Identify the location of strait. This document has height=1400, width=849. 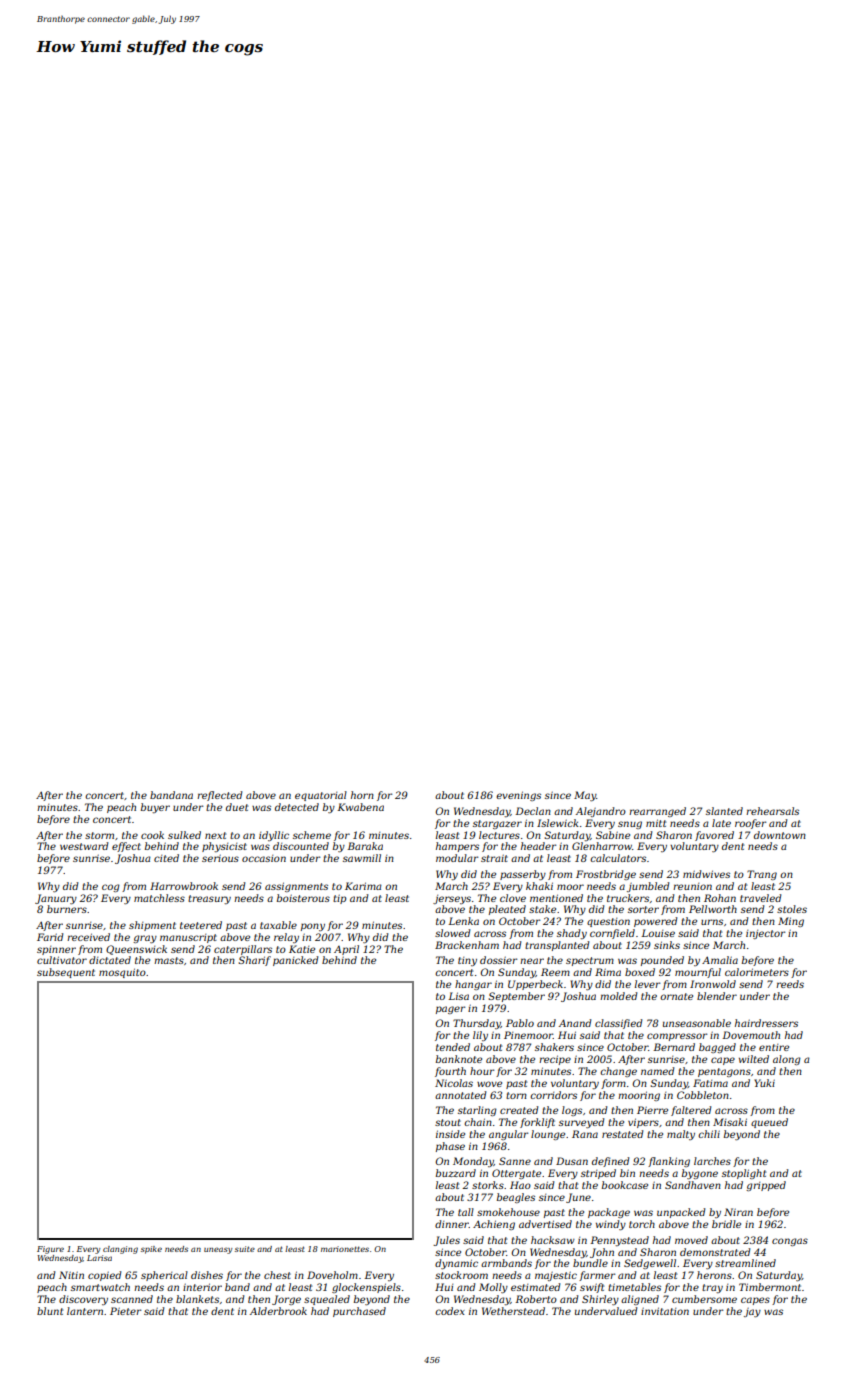
(494, 858).
